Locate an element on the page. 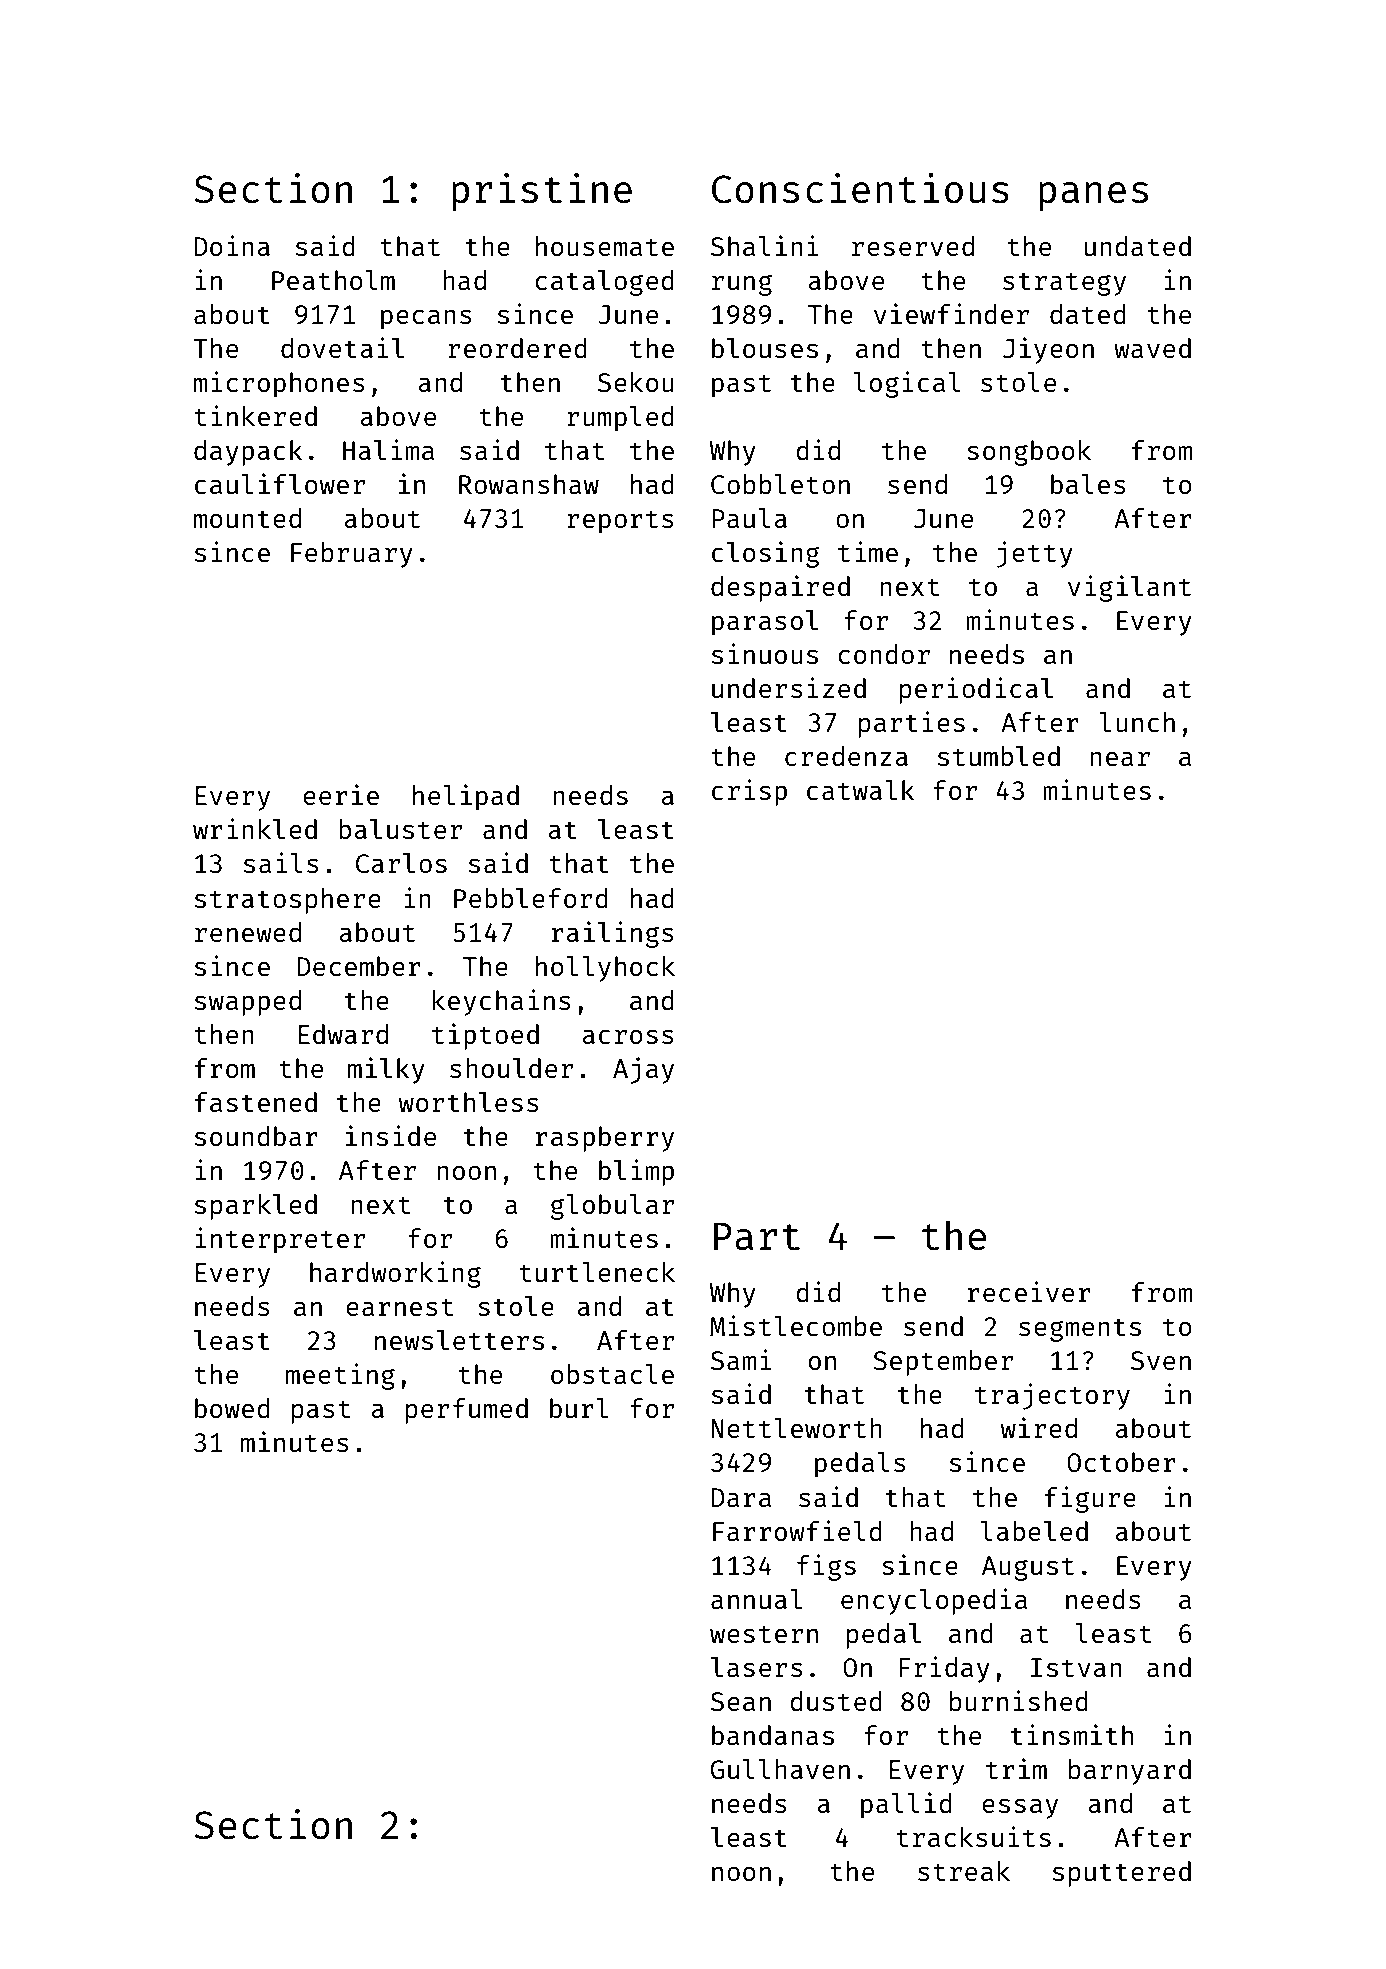 The height and width of the document is (1969, 1386). Gullhaven is located at coordinates (780, 1769).
